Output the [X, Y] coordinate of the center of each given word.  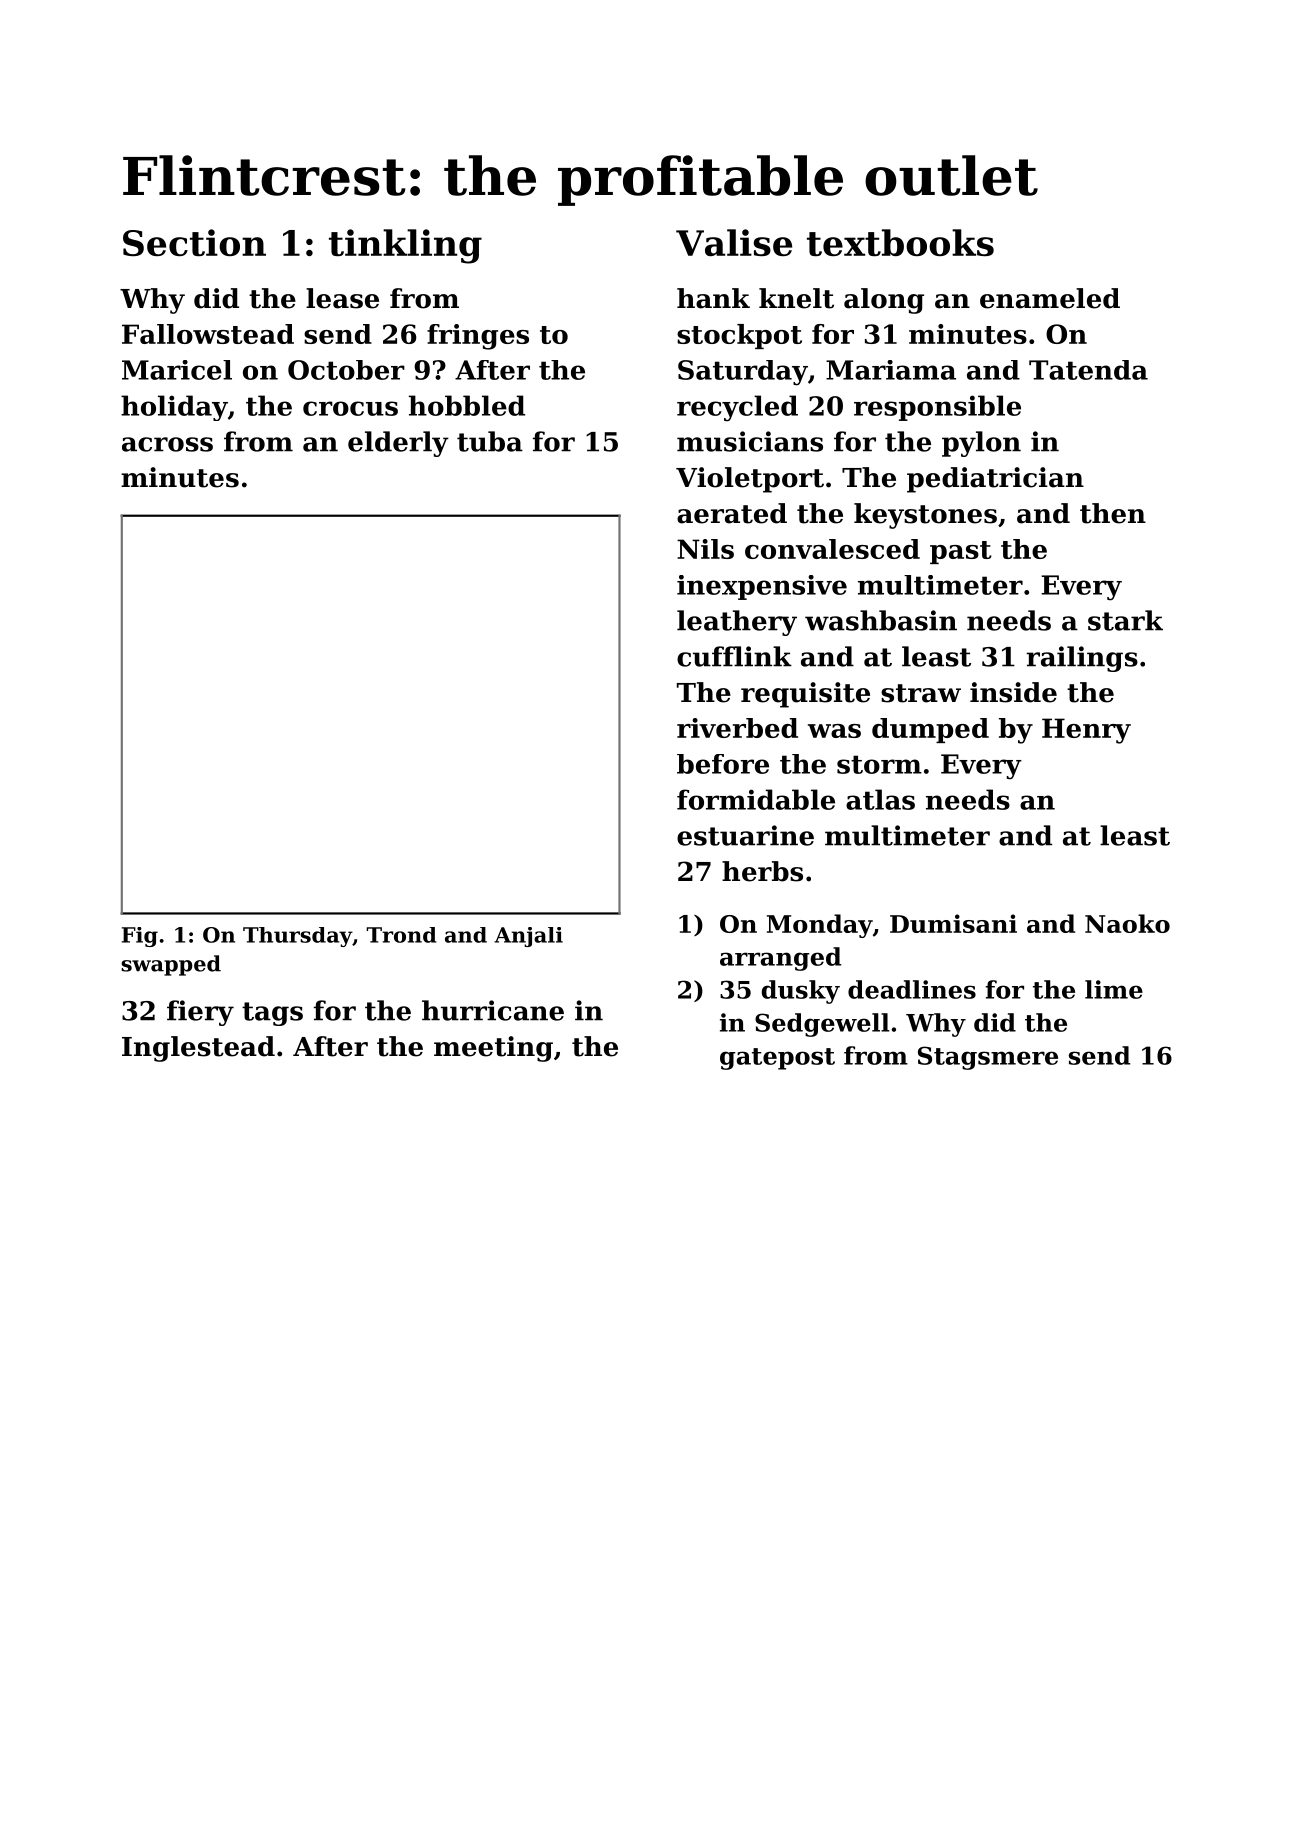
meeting [493, 1049]
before [723, 764]
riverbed [737, 728]
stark [1125, 620]
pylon [981, 444]
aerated [732, 513]
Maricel [177, 370]
